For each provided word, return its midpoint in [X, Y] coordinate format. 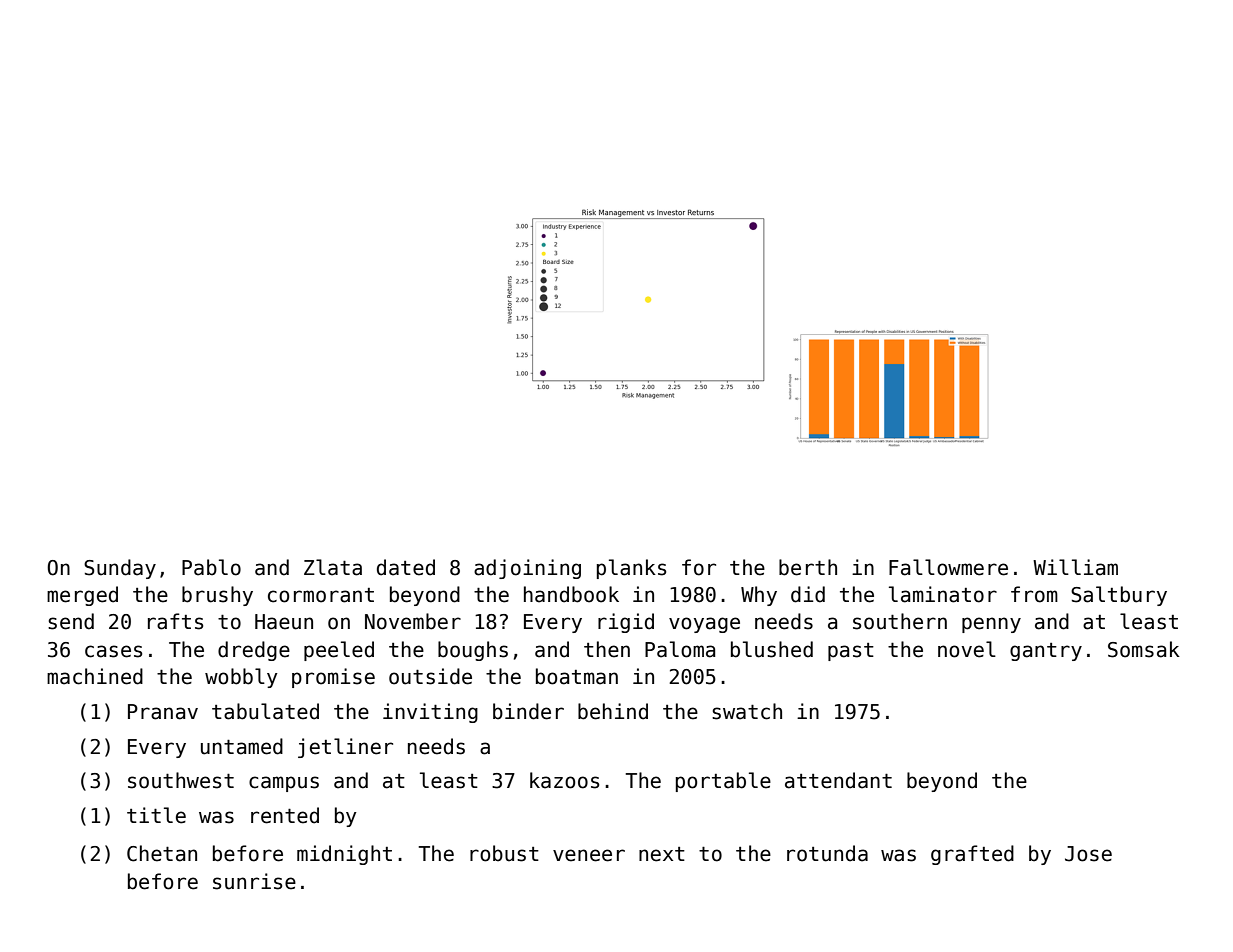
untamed [242, 746]
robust [504, 853]
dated [406, 567]
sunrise [254, 881]
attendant [838, 780]
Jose [1088, 854]
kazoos [564, 780]
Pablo [211, 567]
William [1075, 567]
